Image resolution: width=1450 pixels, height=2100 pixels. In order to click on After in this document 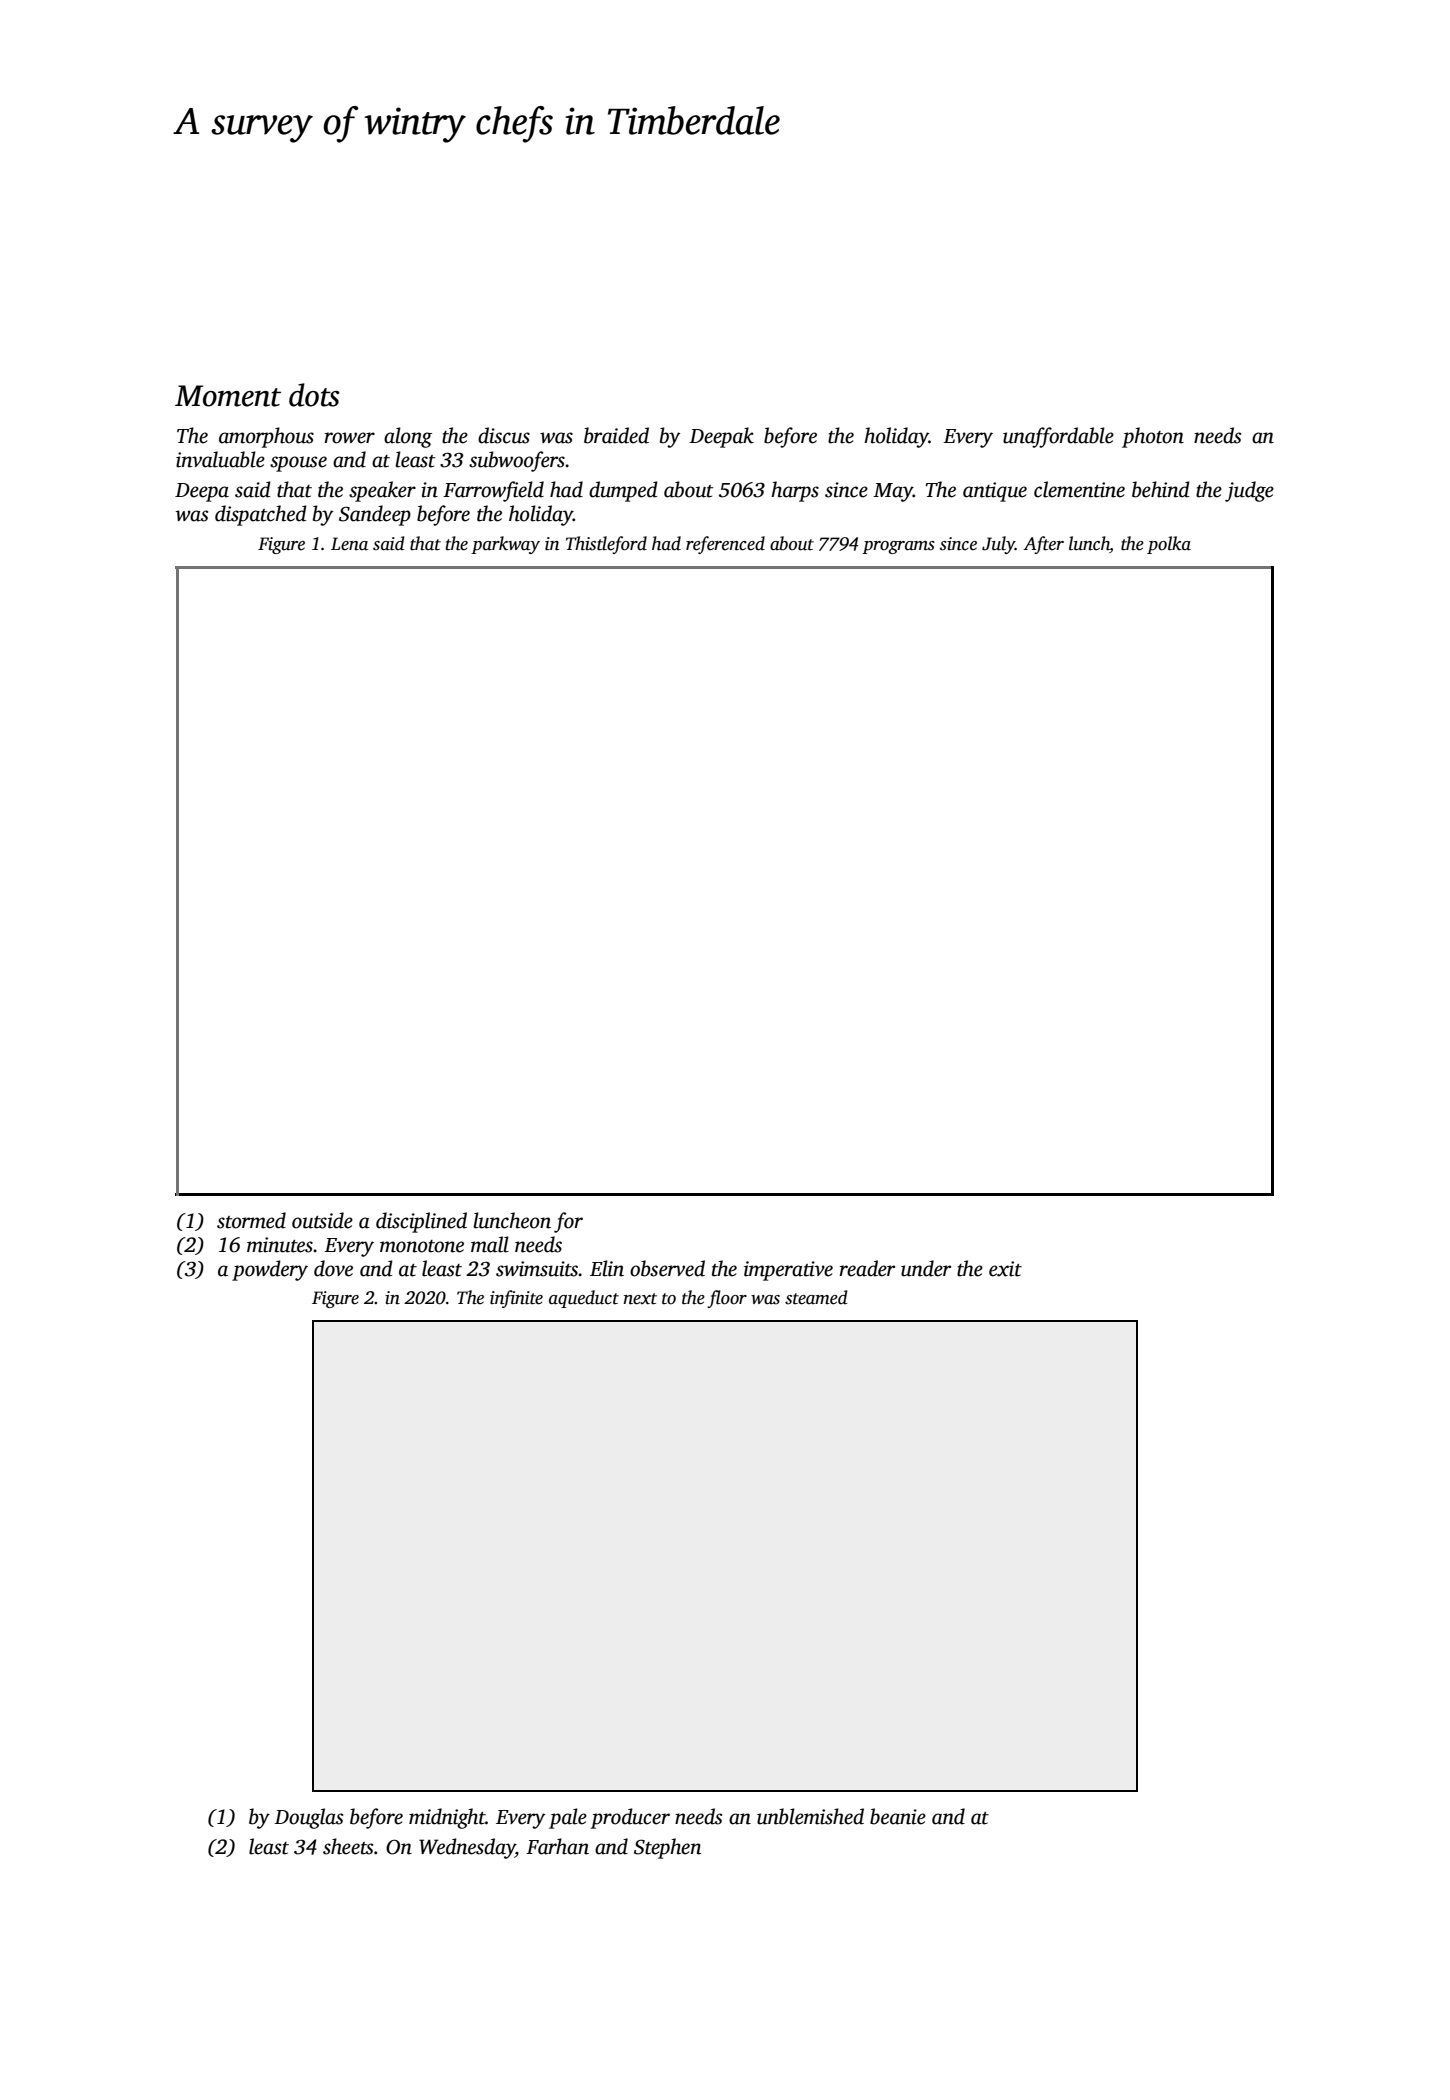, I will do `click(1043, 545)`.
